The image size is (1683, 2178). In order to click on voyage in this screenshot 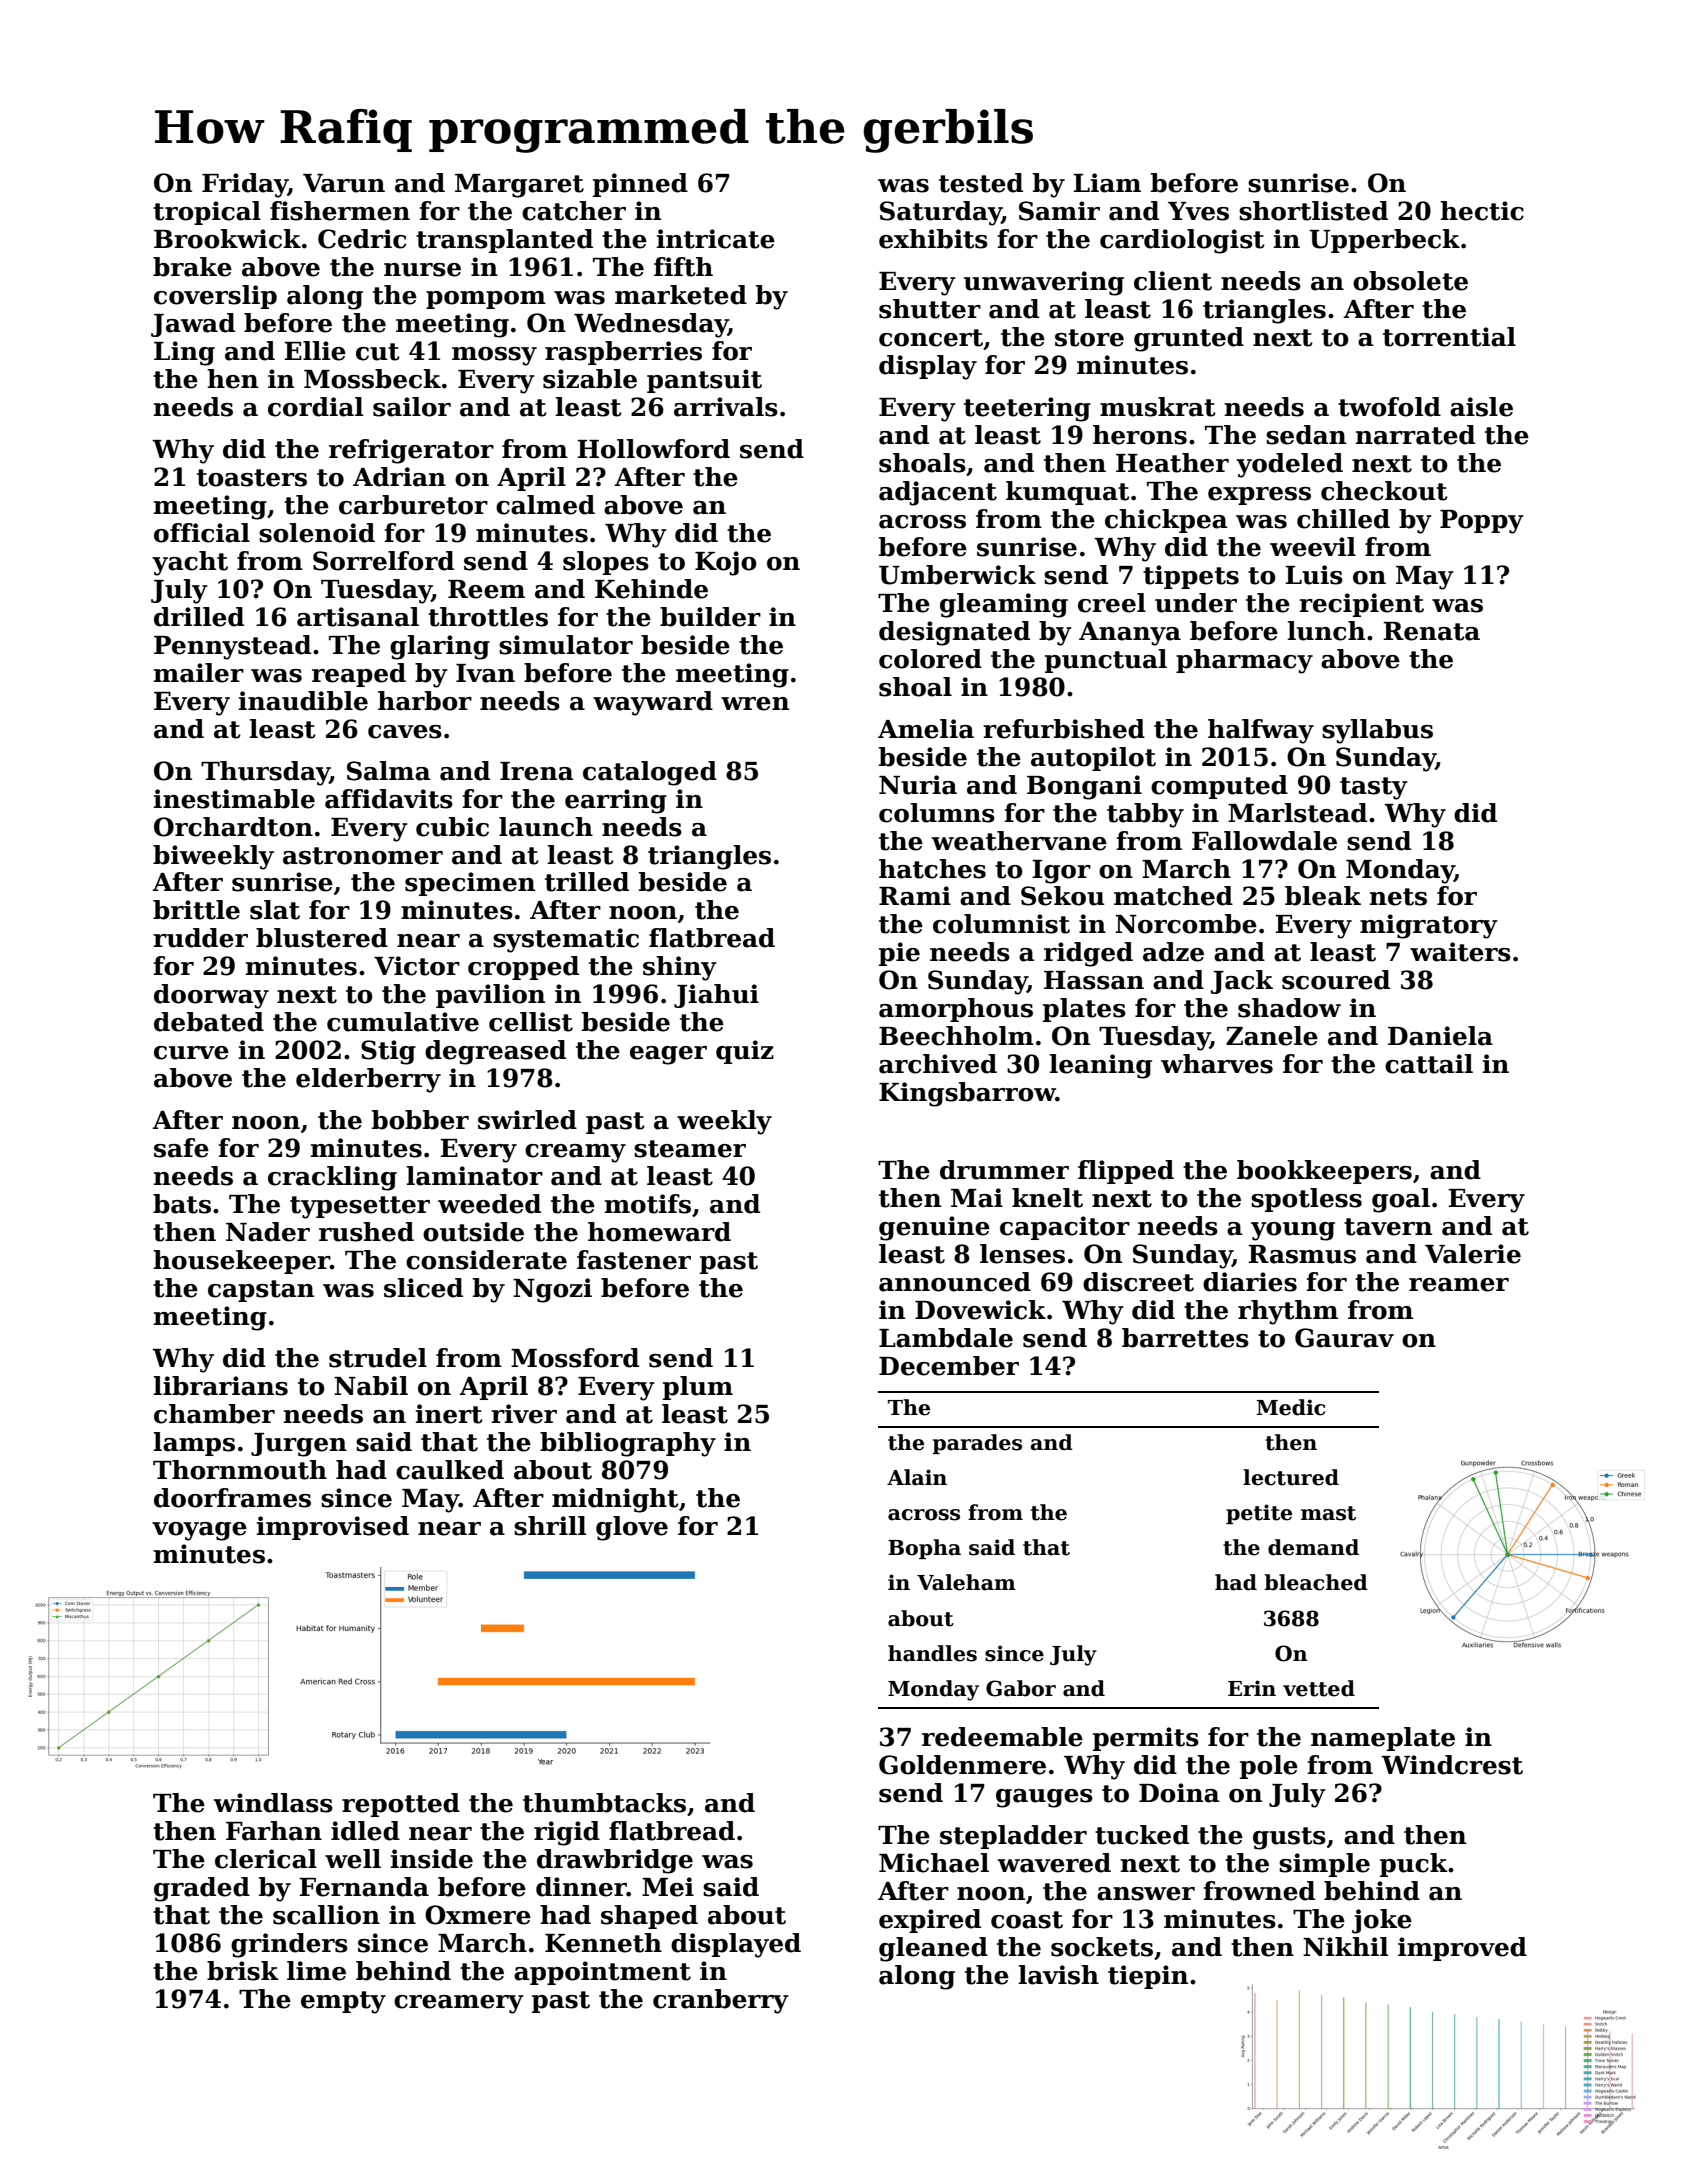, I will do `click(199, 1531)`.
